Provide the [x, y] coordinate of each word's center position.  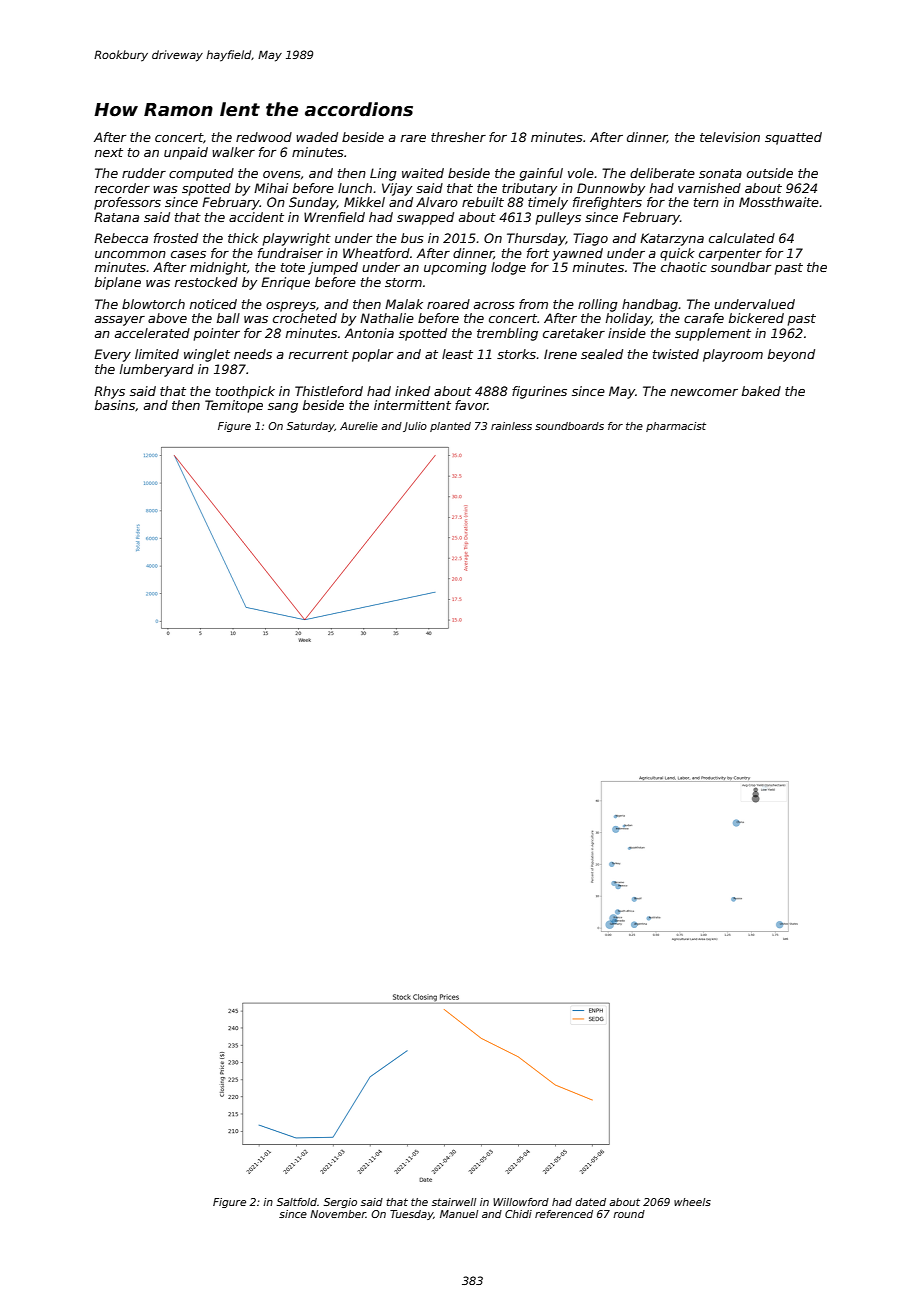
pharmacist [676, 427]
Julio [415, 427]
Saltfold [297, 1202]
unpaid [186, 153]
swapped [425, 218]
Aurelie [359, 426]
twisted [676, 354]
